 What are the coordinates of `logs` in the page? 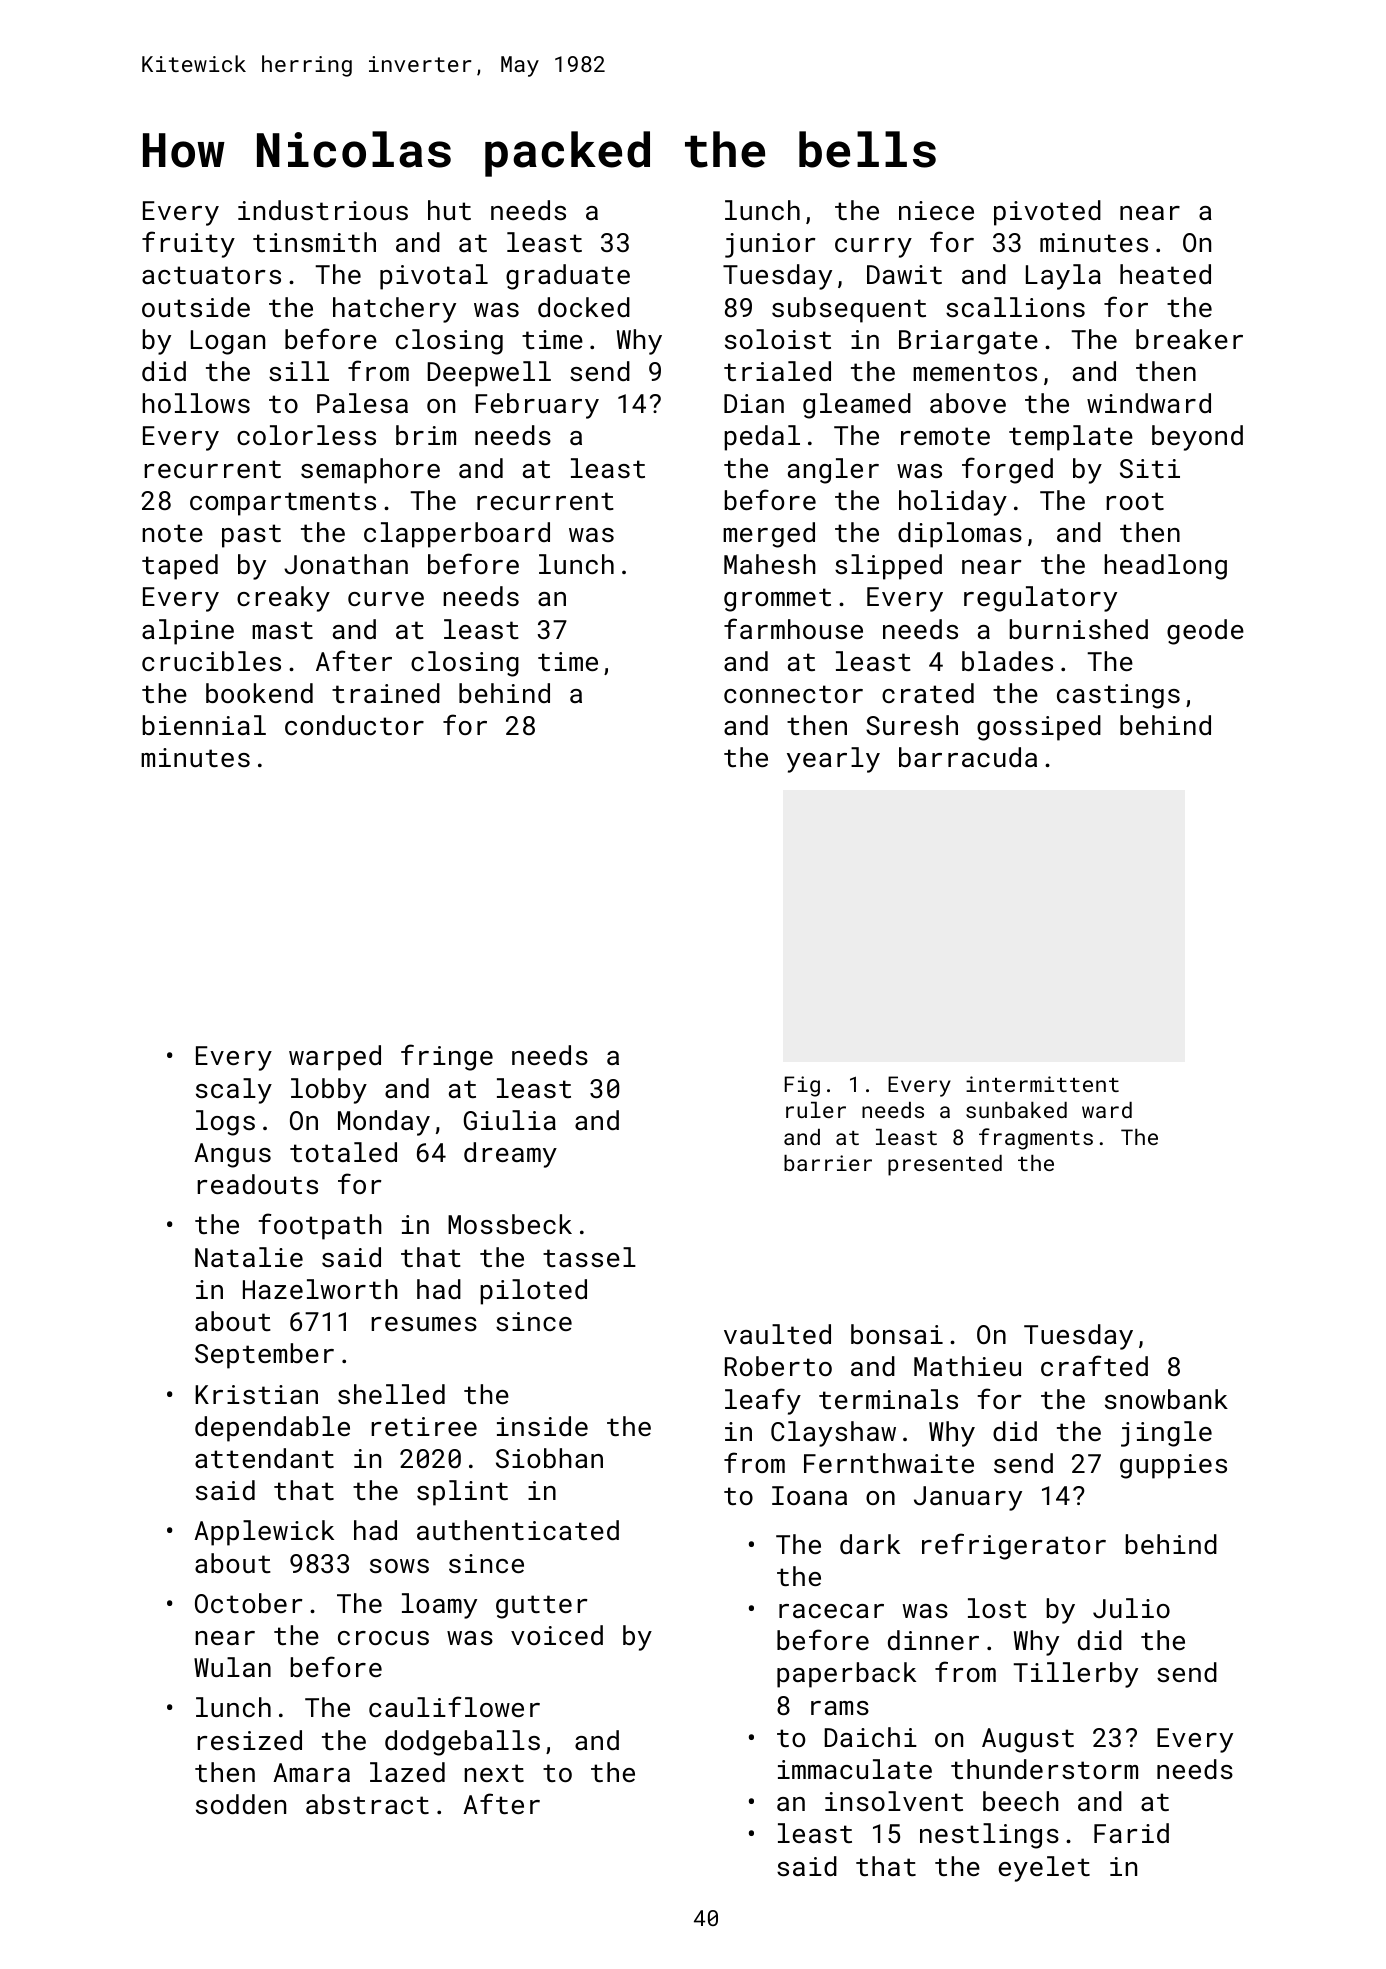 It's located at (225, 1123).
